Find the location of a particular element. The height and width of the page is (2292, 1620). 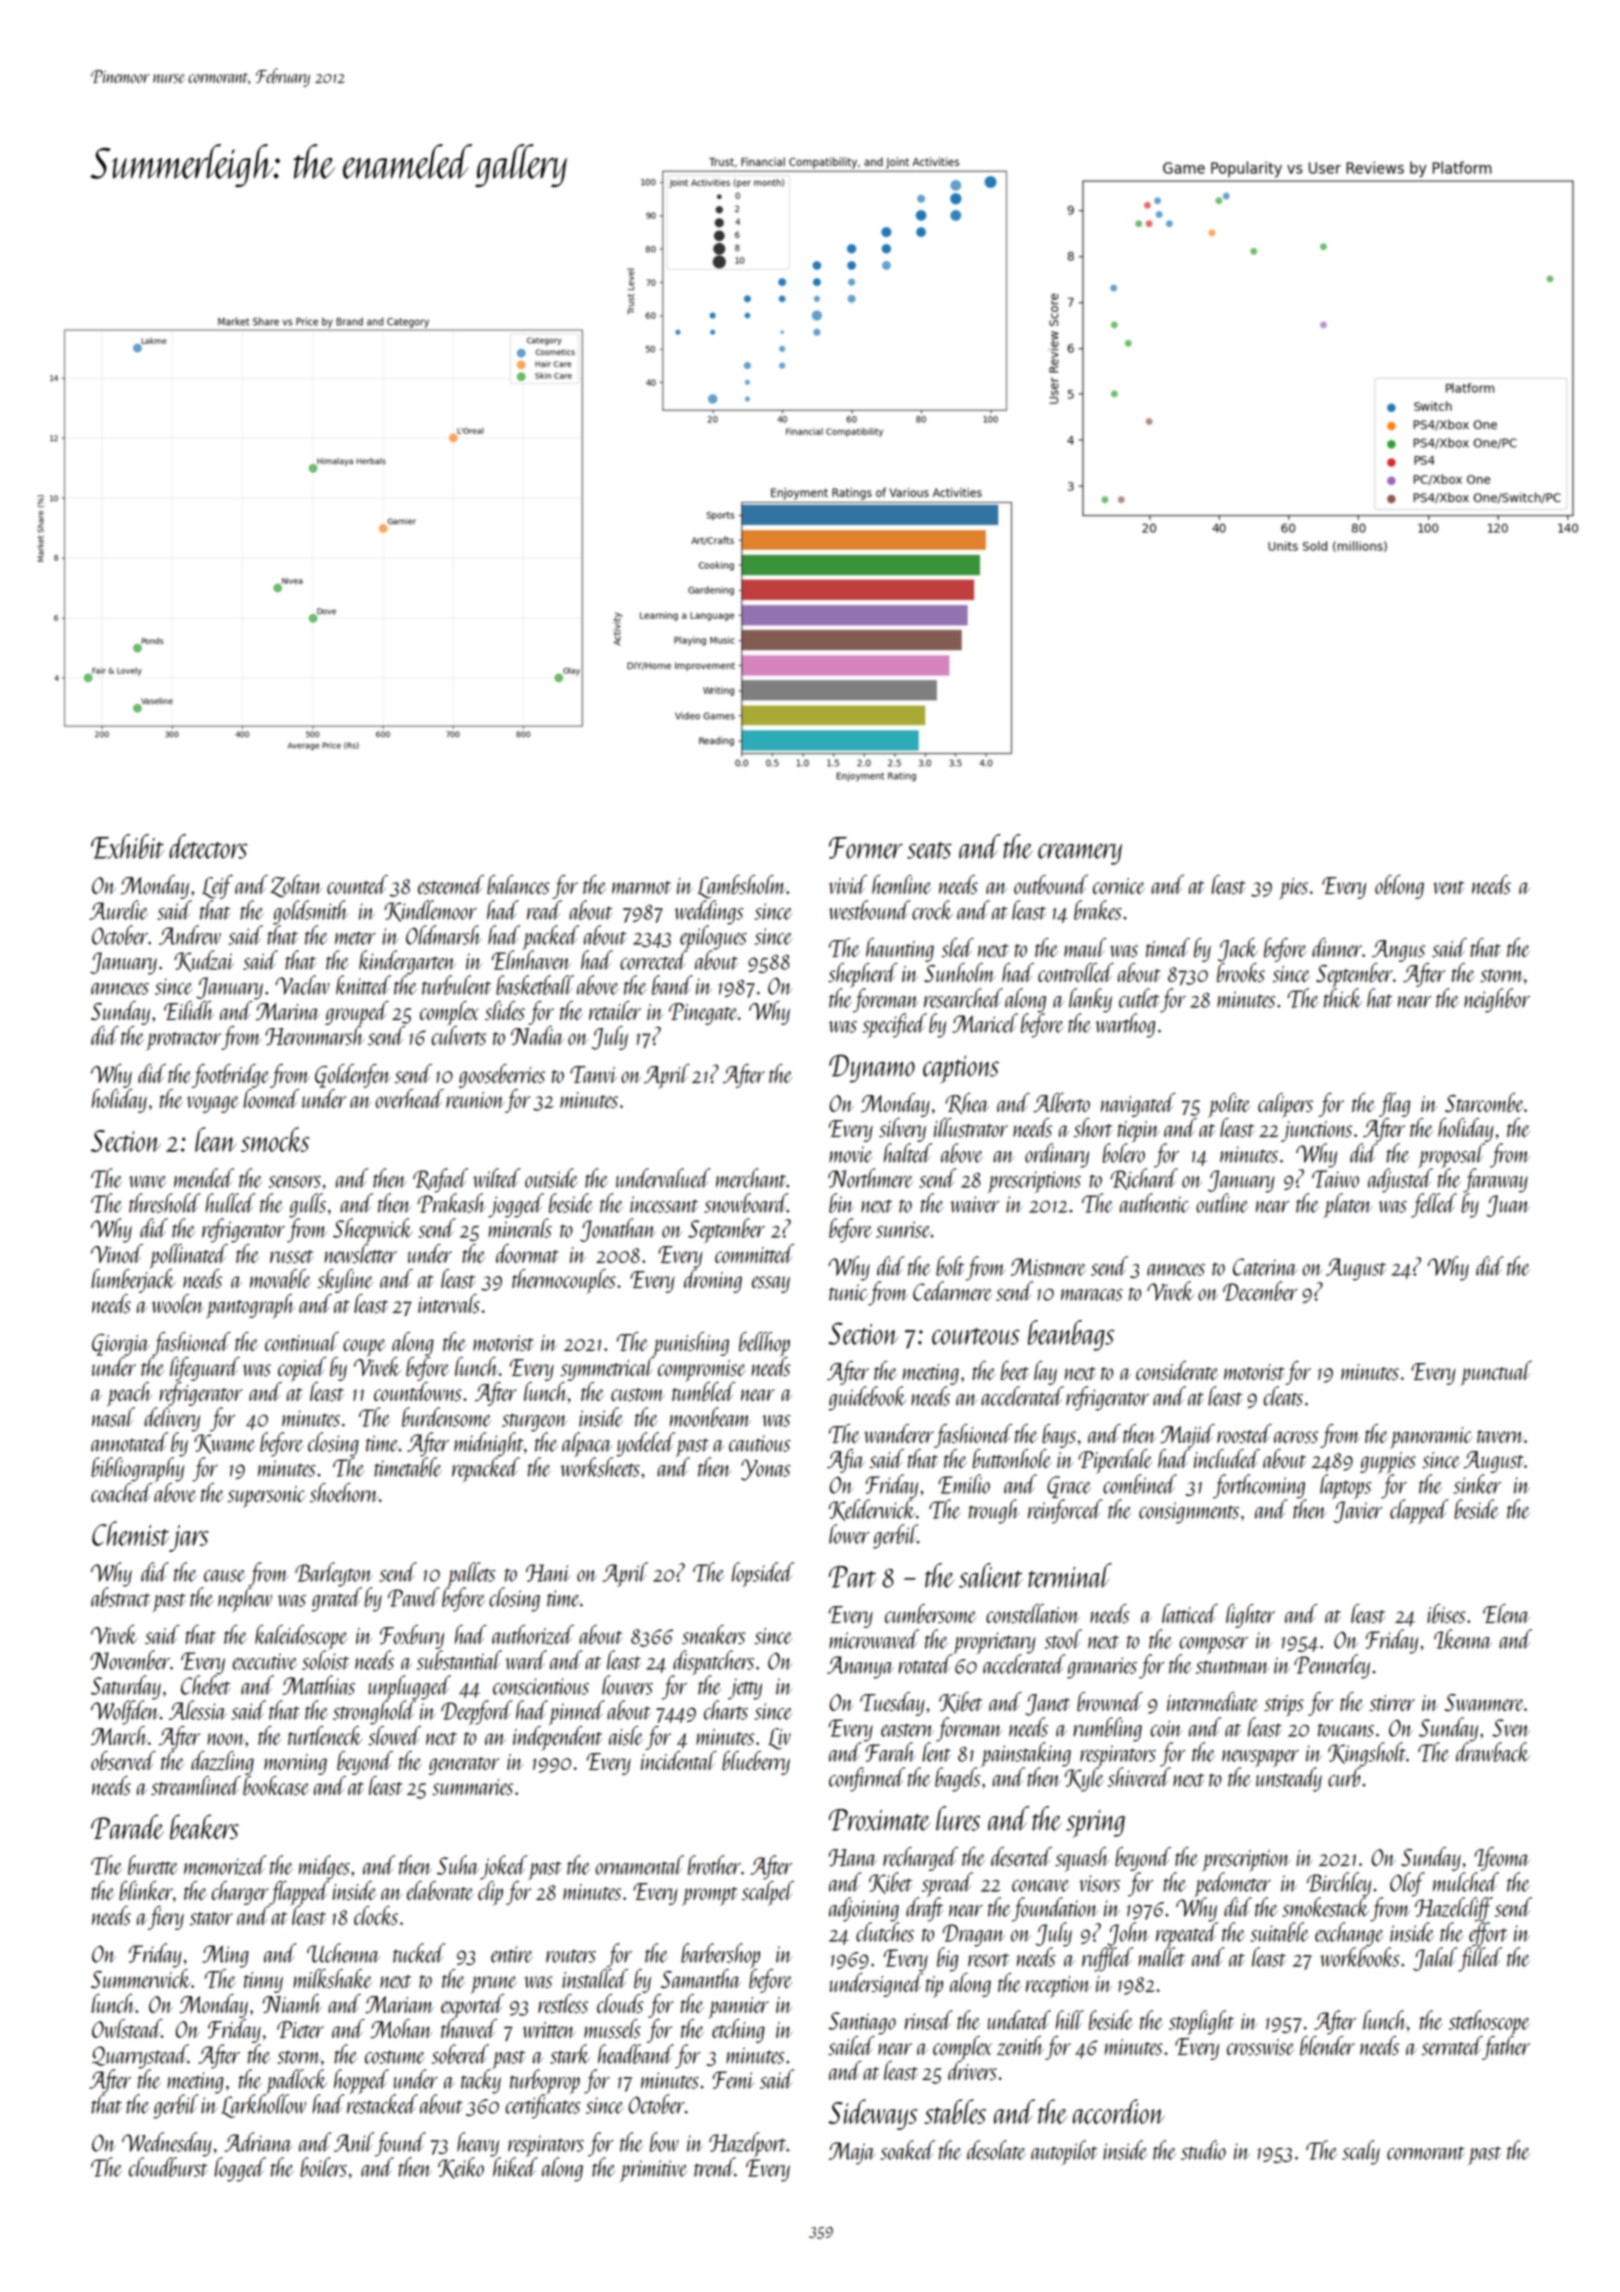

halted is located at coordinates (908, 1153).
